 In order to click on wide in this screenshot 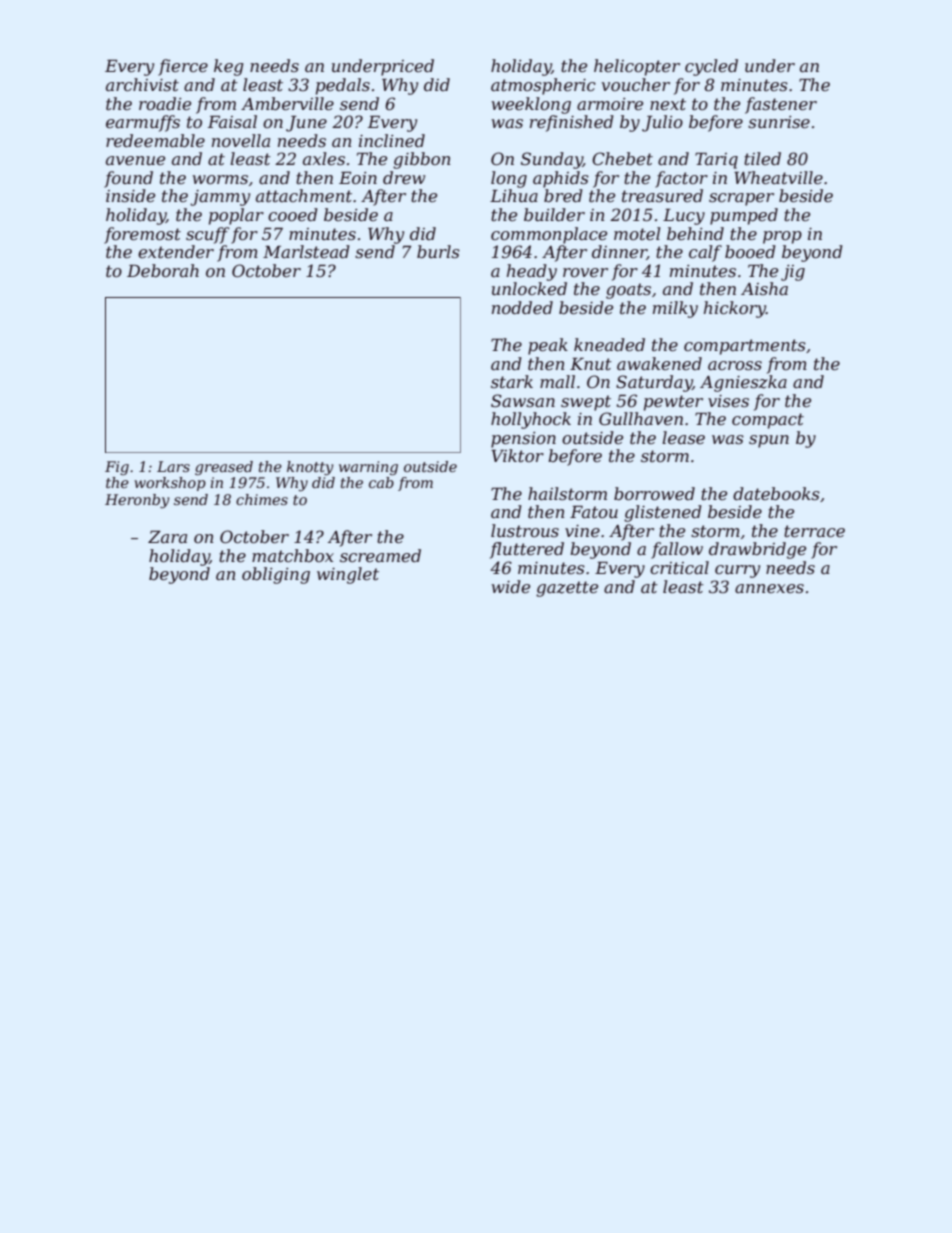, I will do `click(510, 586)`.
